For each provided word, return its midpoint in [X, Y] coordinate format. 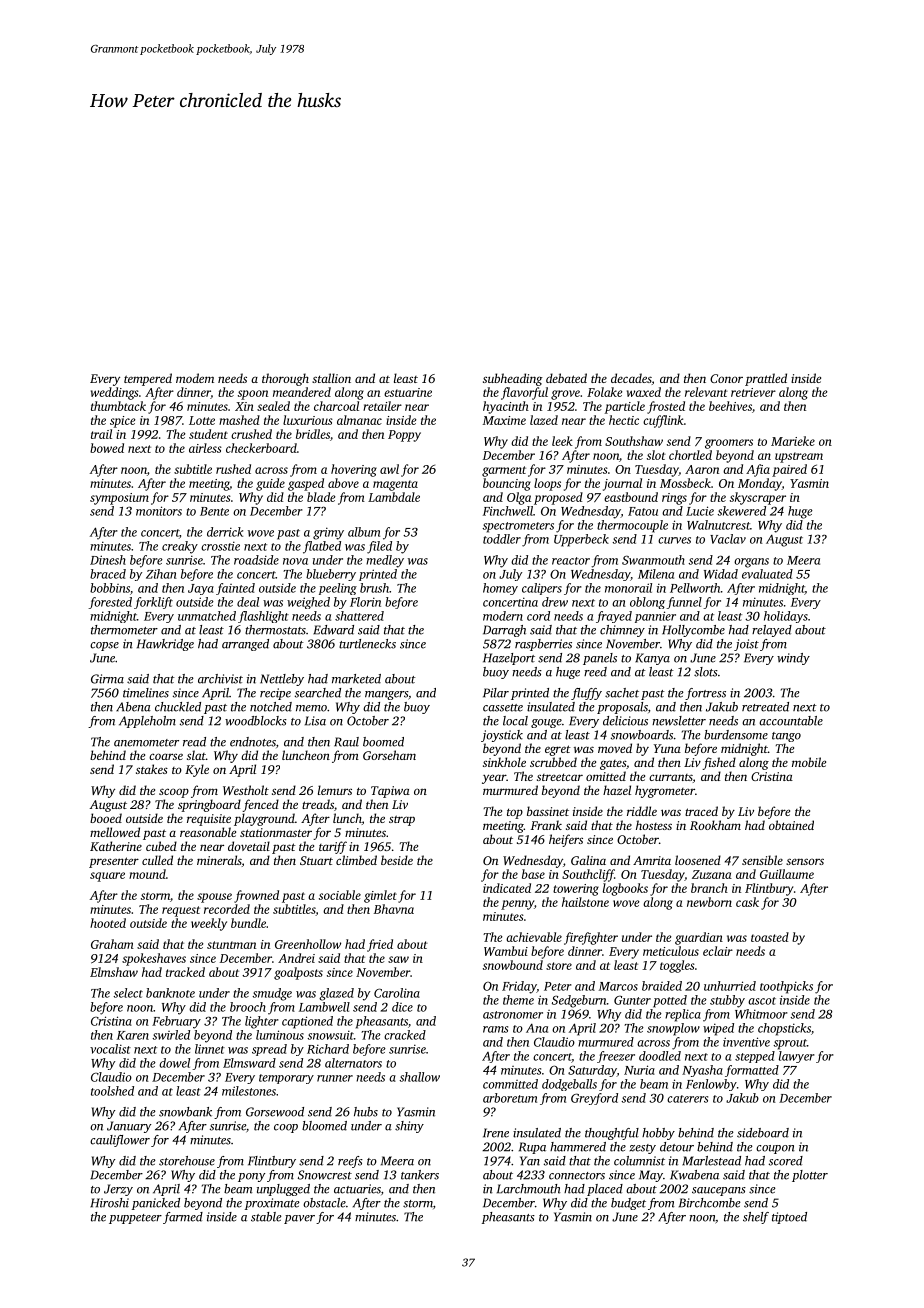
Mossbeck [685, 483]
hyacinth [506, 407]
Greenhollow [308, 944]
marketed [356, 679]
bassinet [548, 811]
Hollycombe [693, 631]
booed [106, 818]
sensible [762, 860]
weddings [115, 393]
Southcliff [588, 875]
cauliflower [120, 1141]
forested [110, 603]
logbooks [625, 889]
